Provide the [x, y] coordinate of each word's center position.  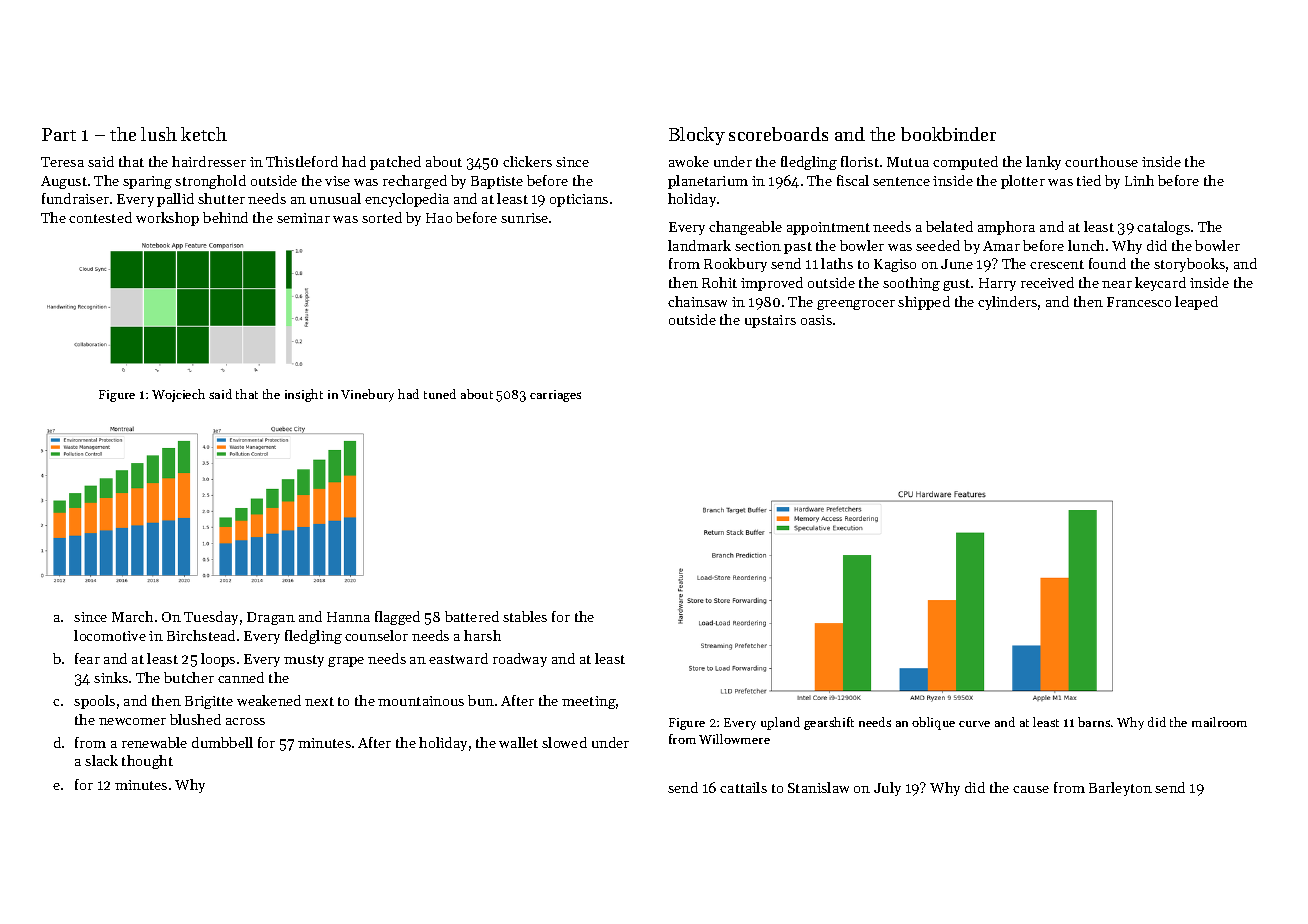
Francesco [1139, 302]
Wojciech [178, 395]
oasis [816, 320]
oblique [933, 723]
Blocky [697, 136]
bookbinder [948, 134]
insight [304, 395]
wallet [518, 742]
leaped [1196, 303]
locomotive [110, 635]
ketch [204, 134]
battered [472, 616]
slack [101, 760]
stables [525, 616]
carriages [555, 396]
